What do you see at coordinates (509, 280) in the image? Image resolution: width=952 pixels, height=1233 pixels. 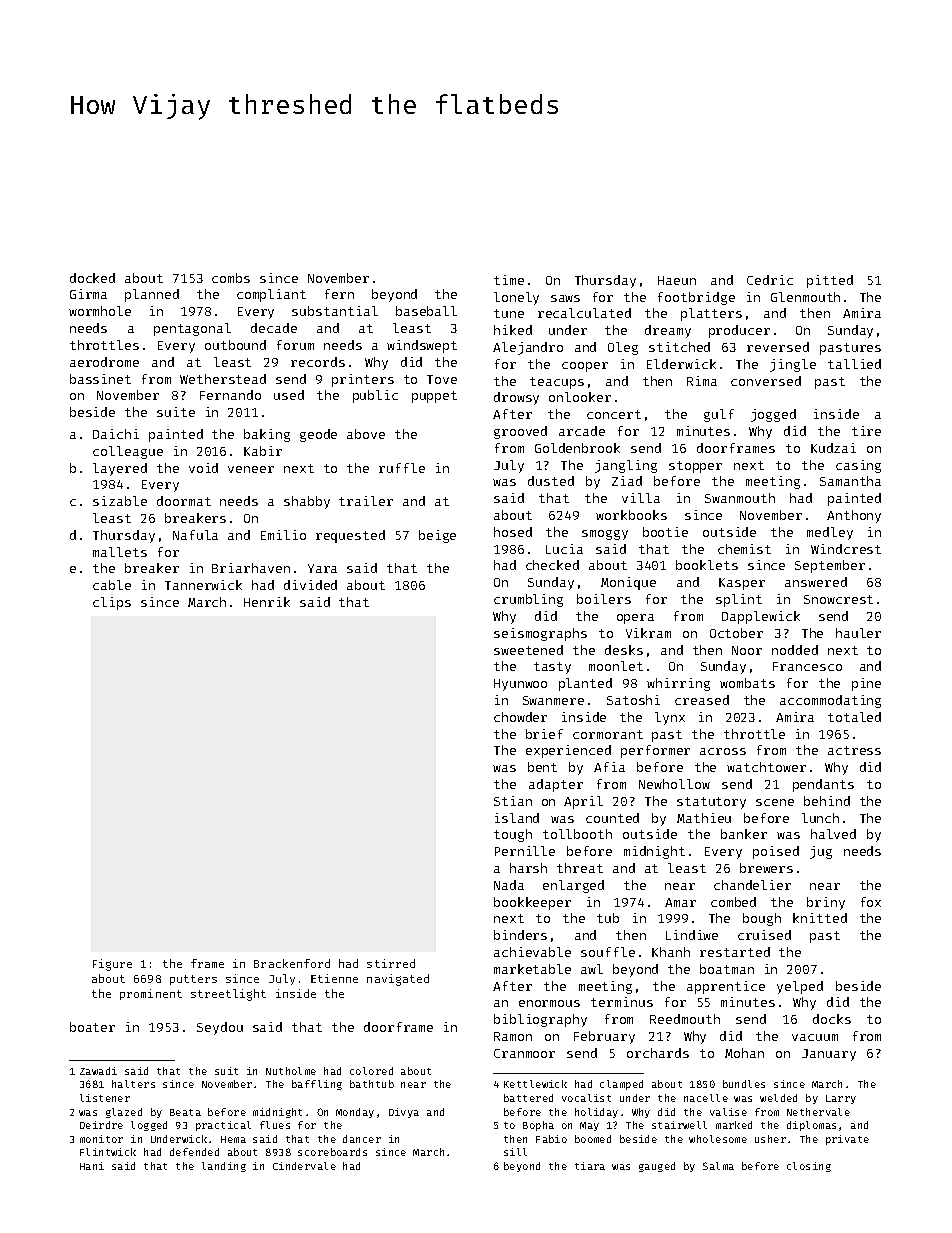 I see `time` at bounding box center [509, 280].
